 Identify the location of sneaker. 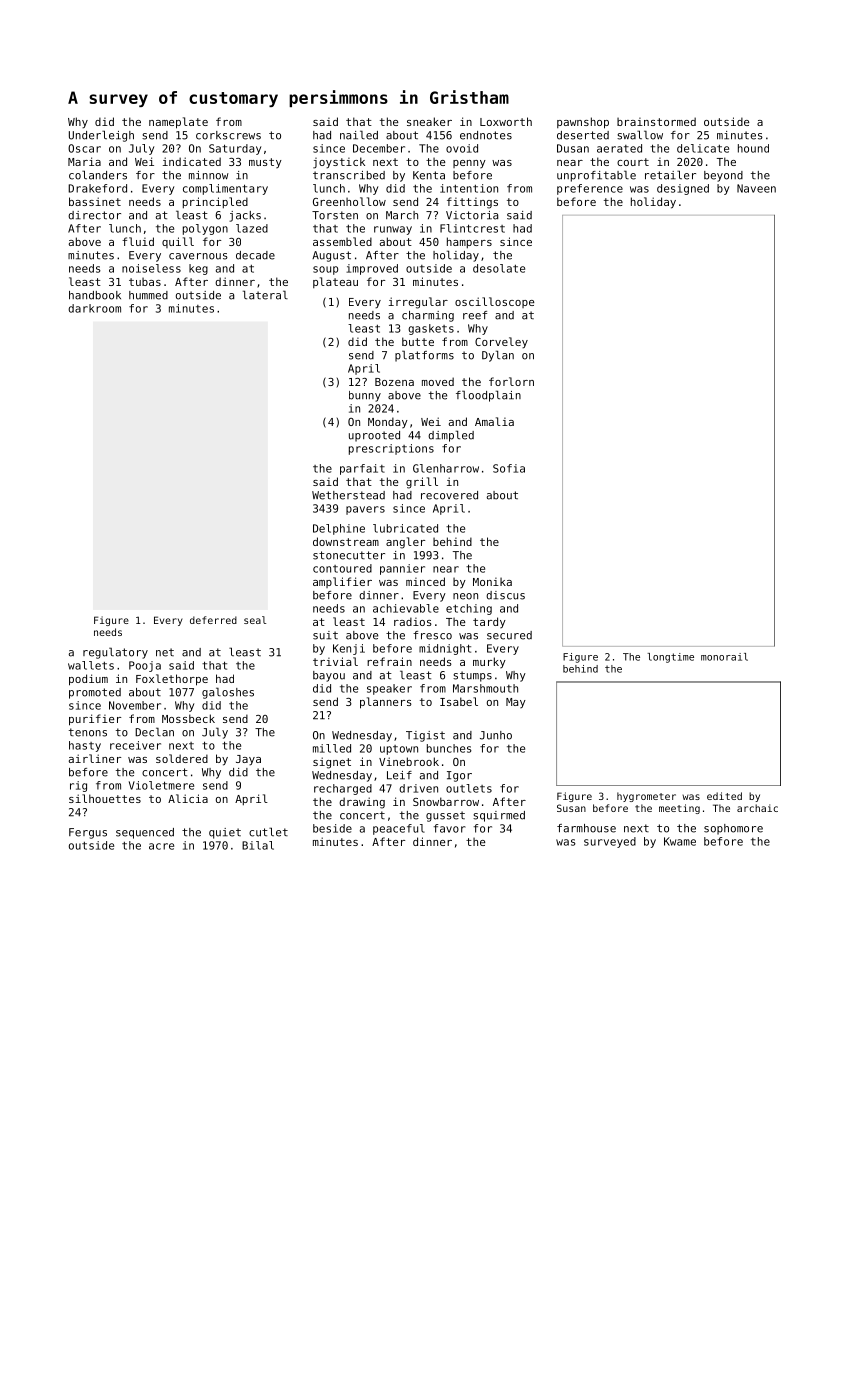
(429, 121).
